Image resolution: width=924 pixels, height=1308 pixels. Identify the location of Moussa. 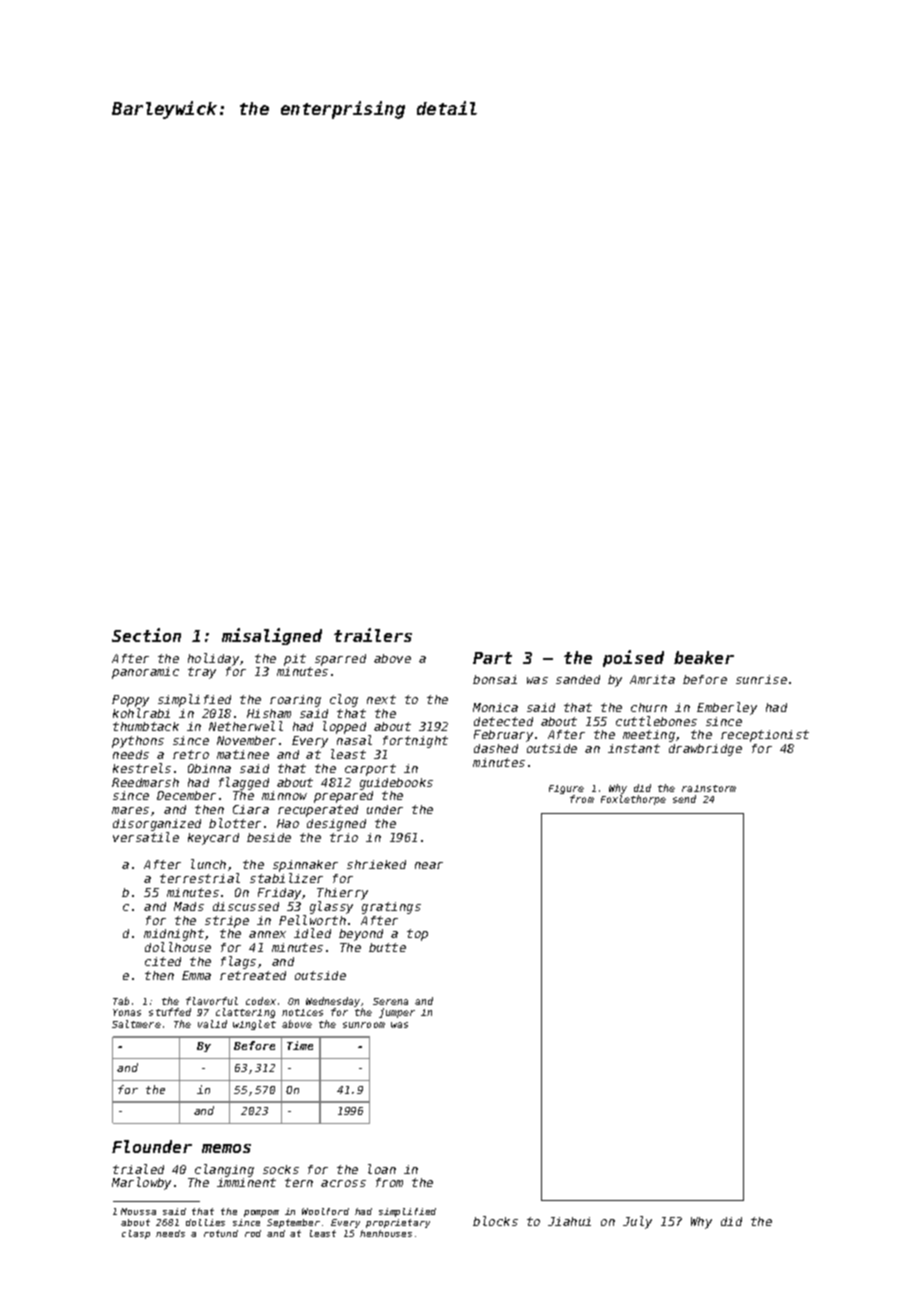
(138, 1211).
